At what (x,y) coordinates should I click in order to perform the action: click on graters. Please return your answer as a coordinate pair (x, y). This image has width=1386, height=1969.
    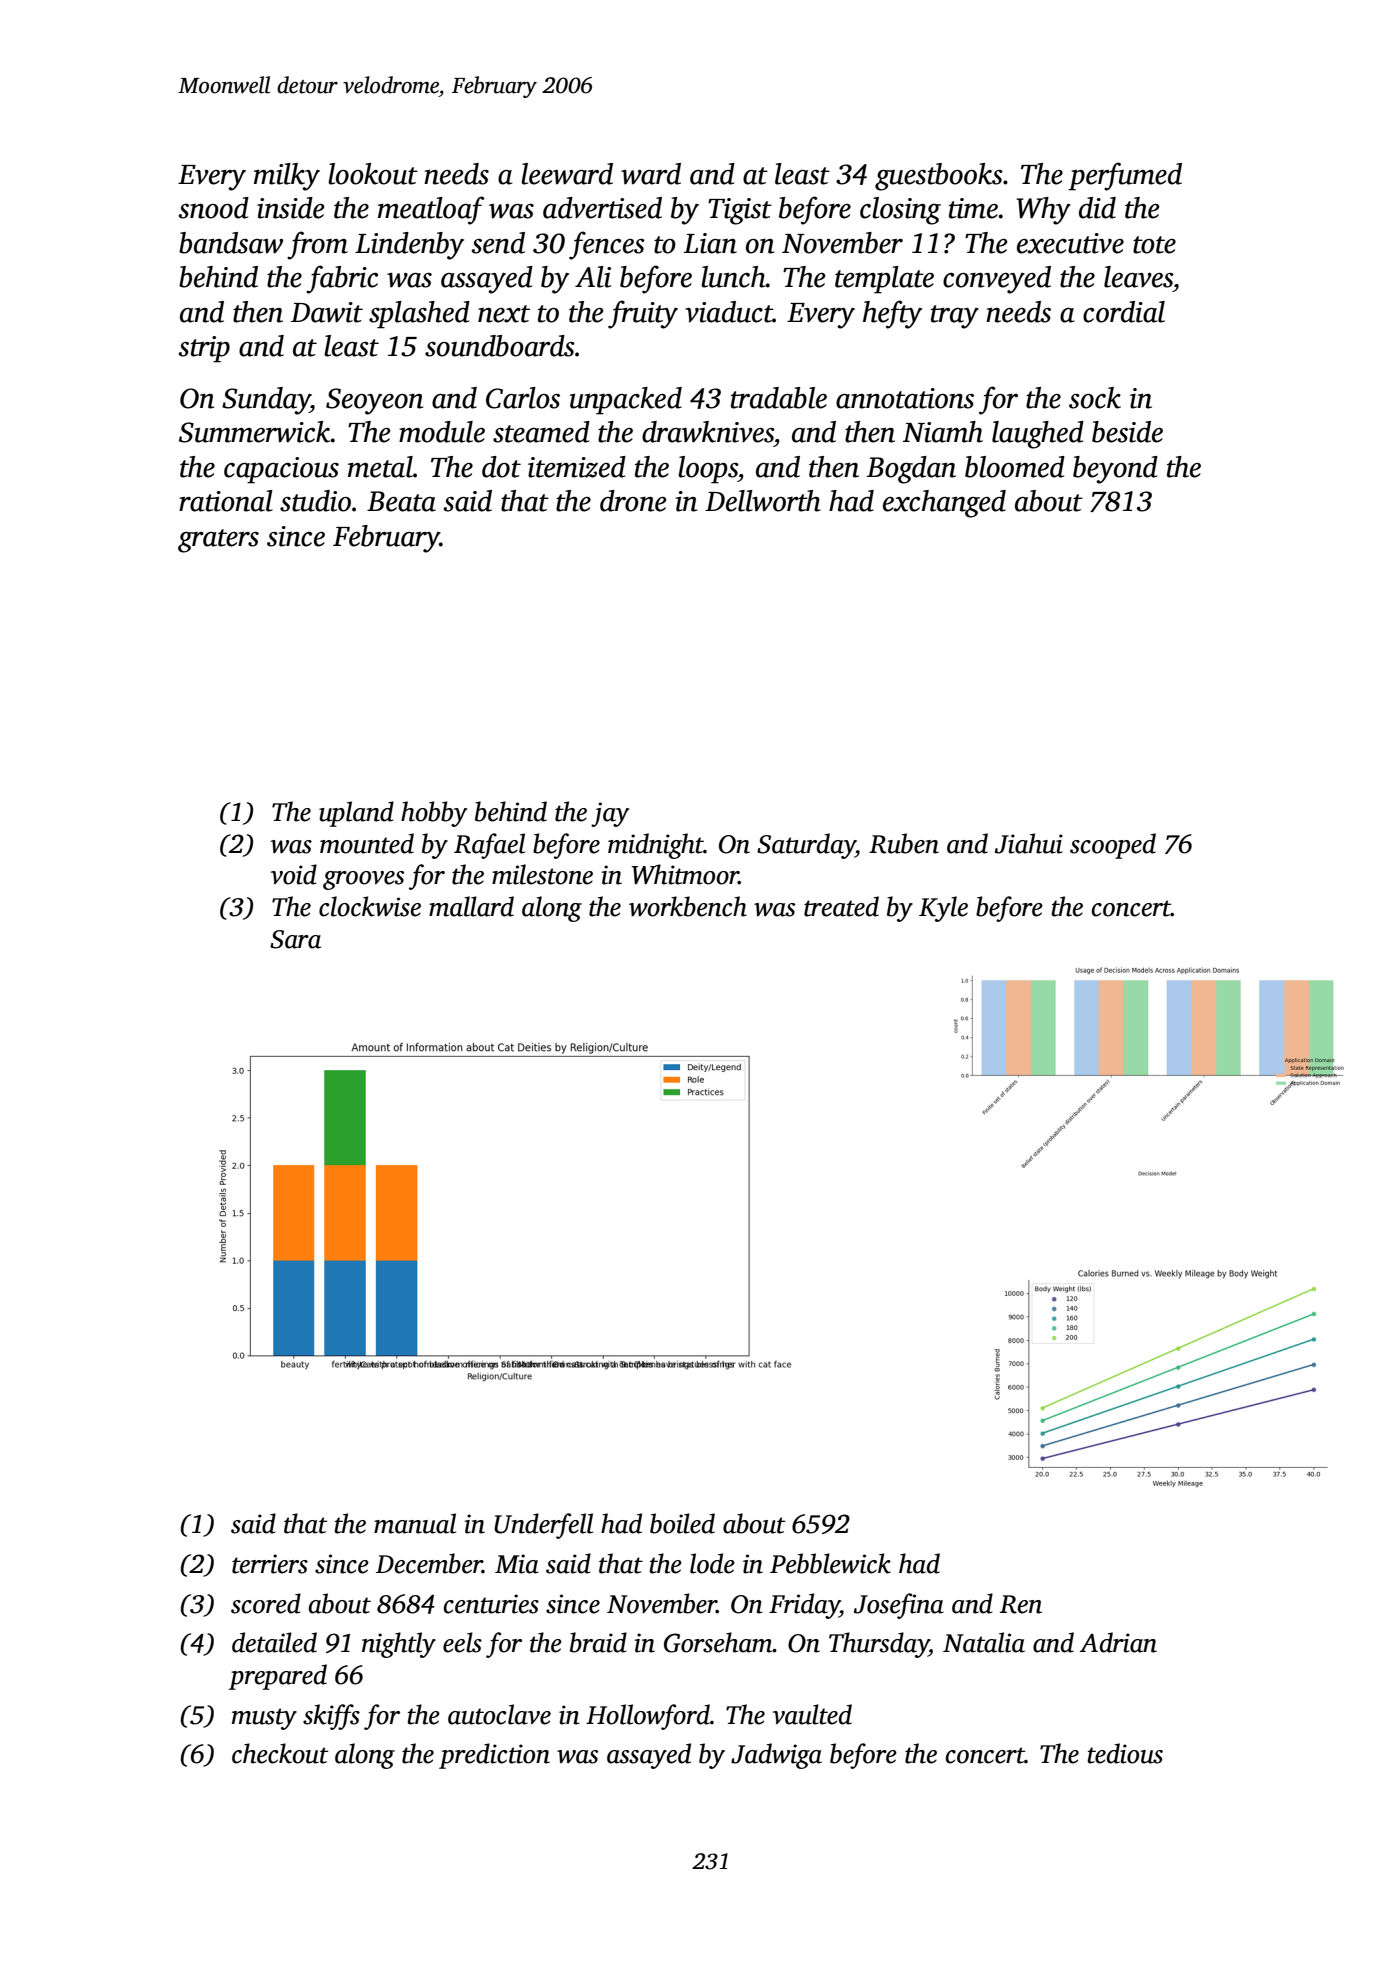
    Looking at the image, I should click on (218, 541).
